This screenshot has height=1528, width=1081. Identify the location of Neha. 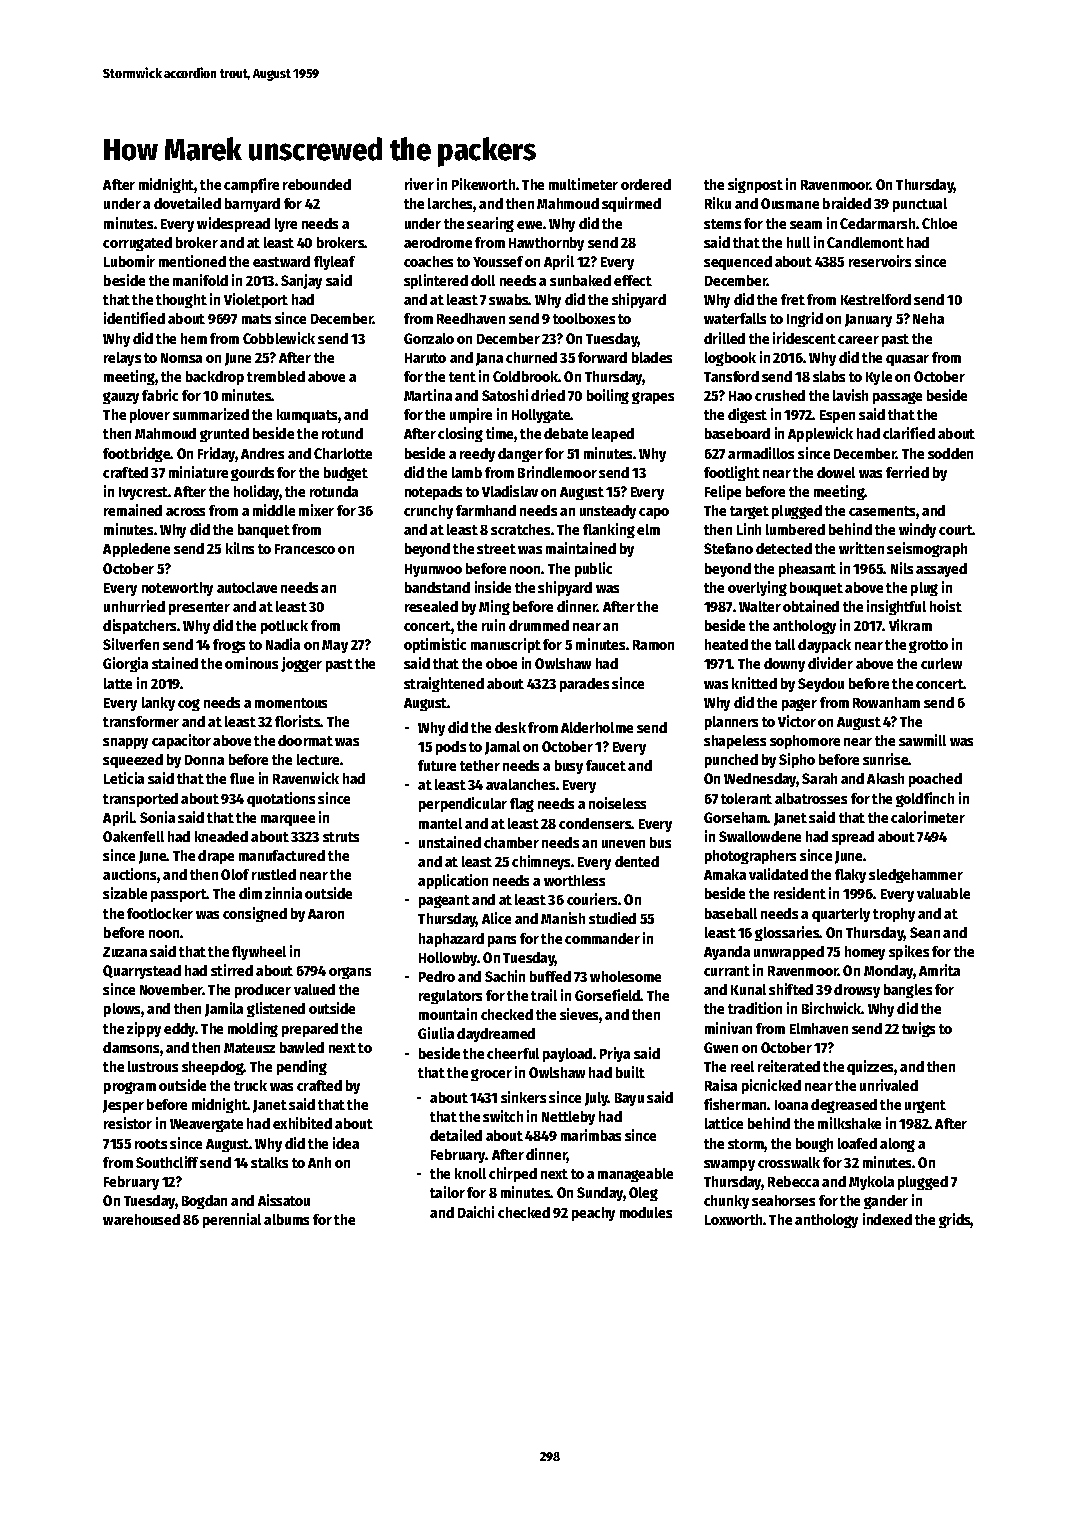
(928, 318).
